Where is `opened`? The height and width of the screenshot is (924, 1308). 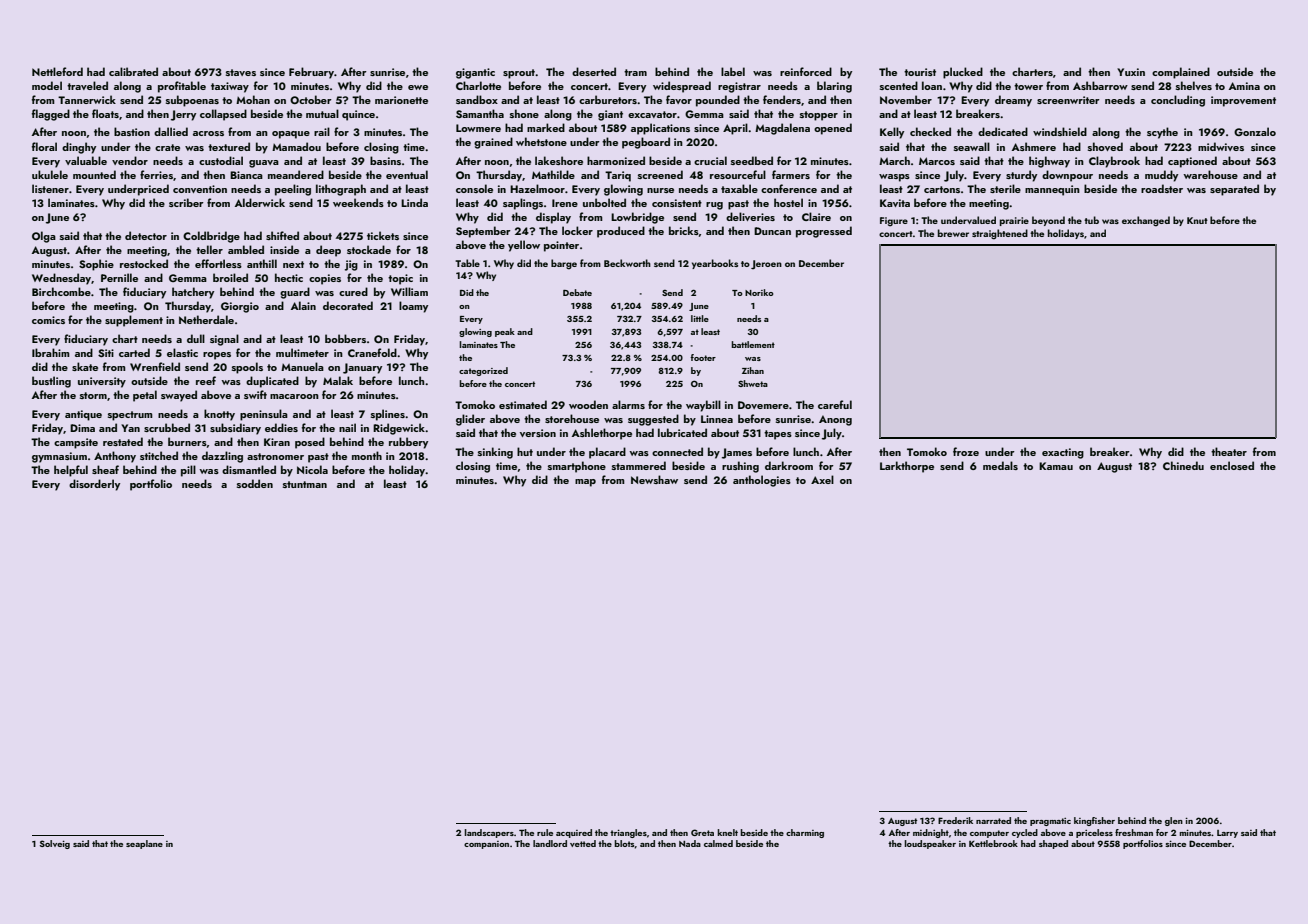 opened is located at coordinates (833, 129).
